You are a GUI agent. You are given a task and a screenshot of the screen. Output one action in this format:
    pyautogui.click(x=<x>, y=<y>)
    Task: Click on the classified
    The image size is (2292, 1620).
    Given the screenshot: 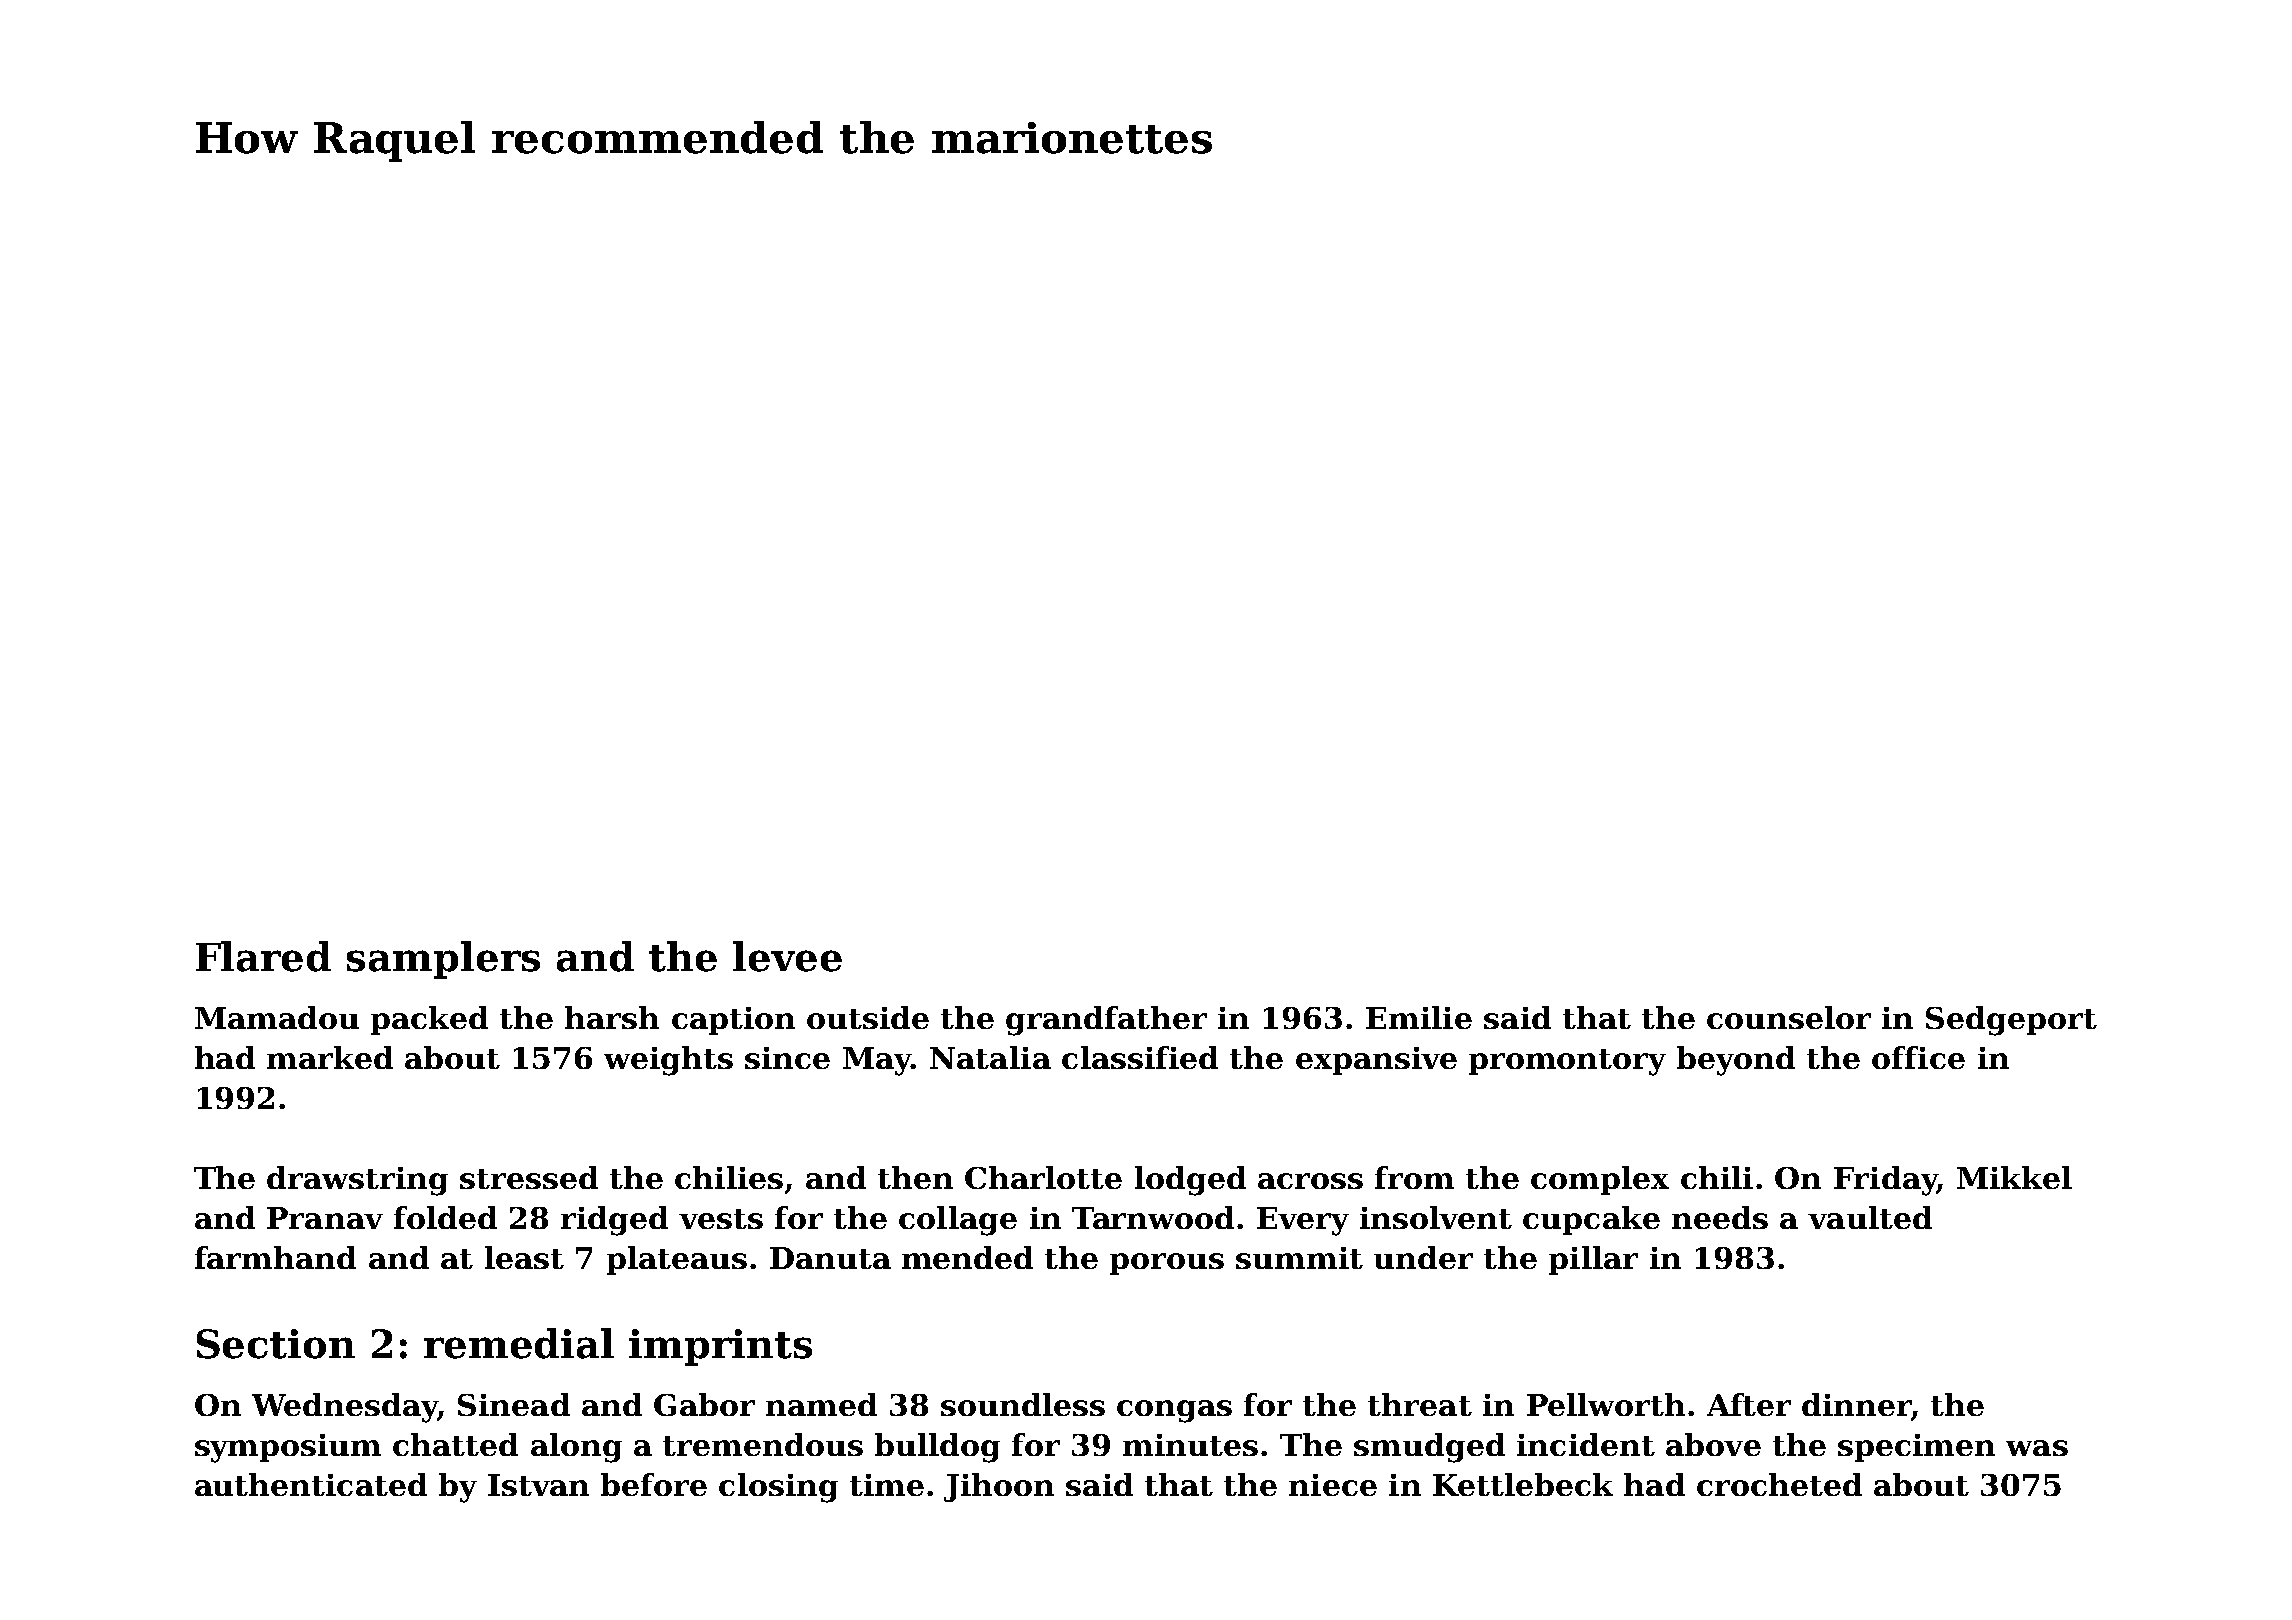 What is the action you would take?
    pyautogui.click(x=1140, y=1057)
